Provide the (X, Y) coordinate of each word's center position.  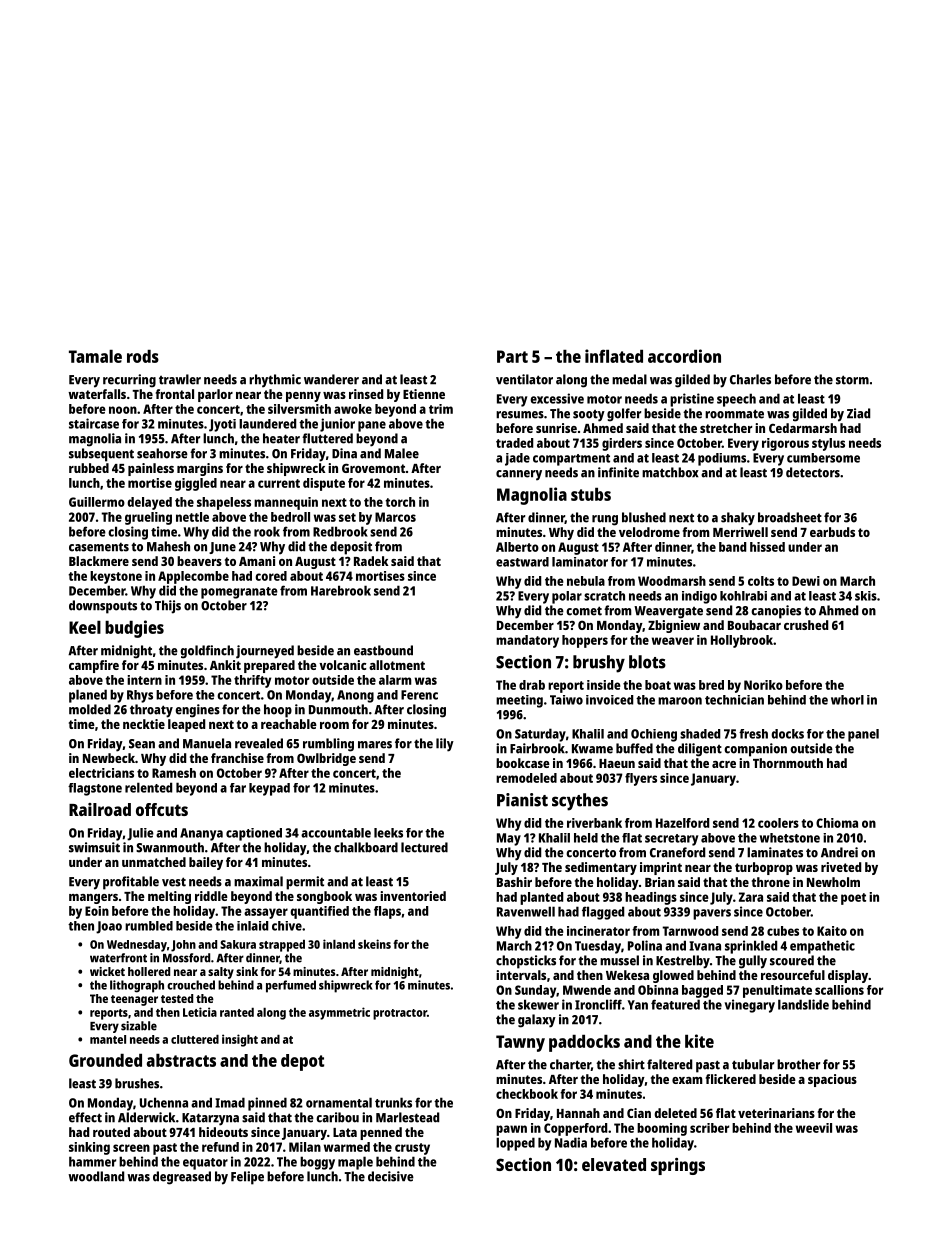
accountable (336, 833)
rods (143, 356)
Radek (371, 561)
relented (148, 787)
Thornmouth (788, 763)
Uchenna (164, 1102)
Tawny (520, 1043)
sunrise (556, 428)
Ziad (858, 413)
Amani (257, 561)
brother (798, 1064)
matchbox (670, 472)
